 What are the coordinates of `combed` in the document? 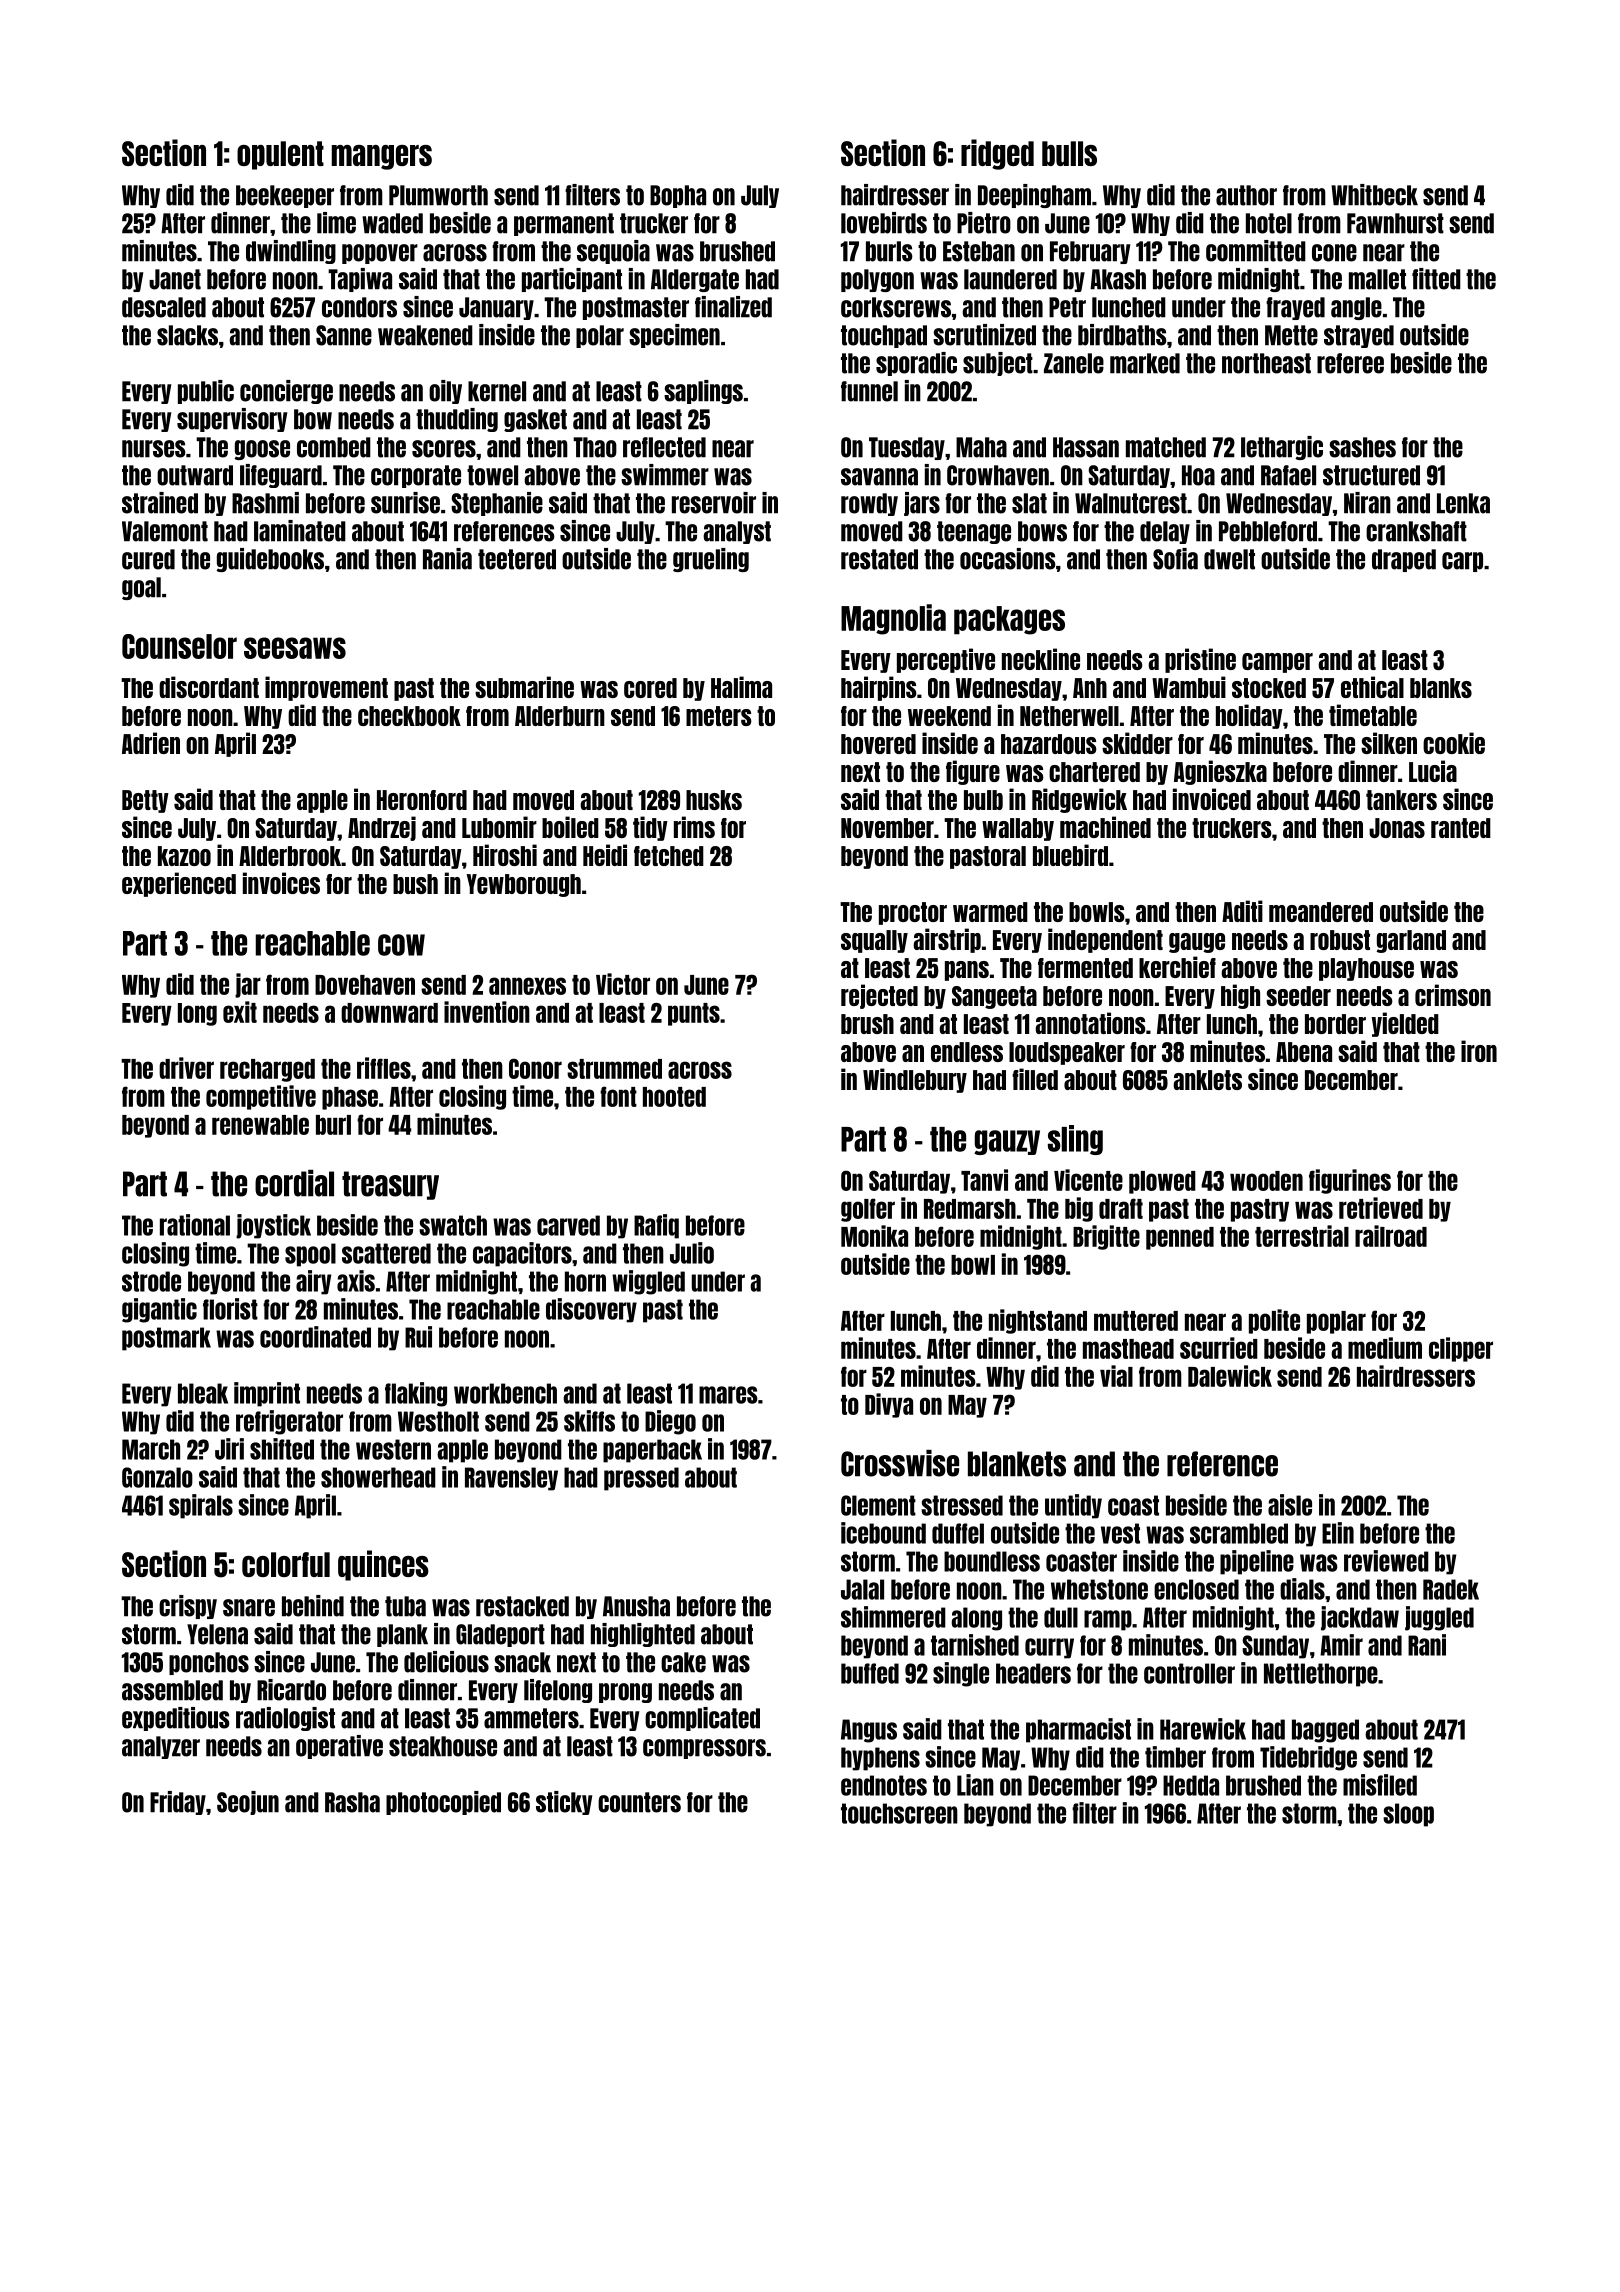 It's located at (334, 447).
